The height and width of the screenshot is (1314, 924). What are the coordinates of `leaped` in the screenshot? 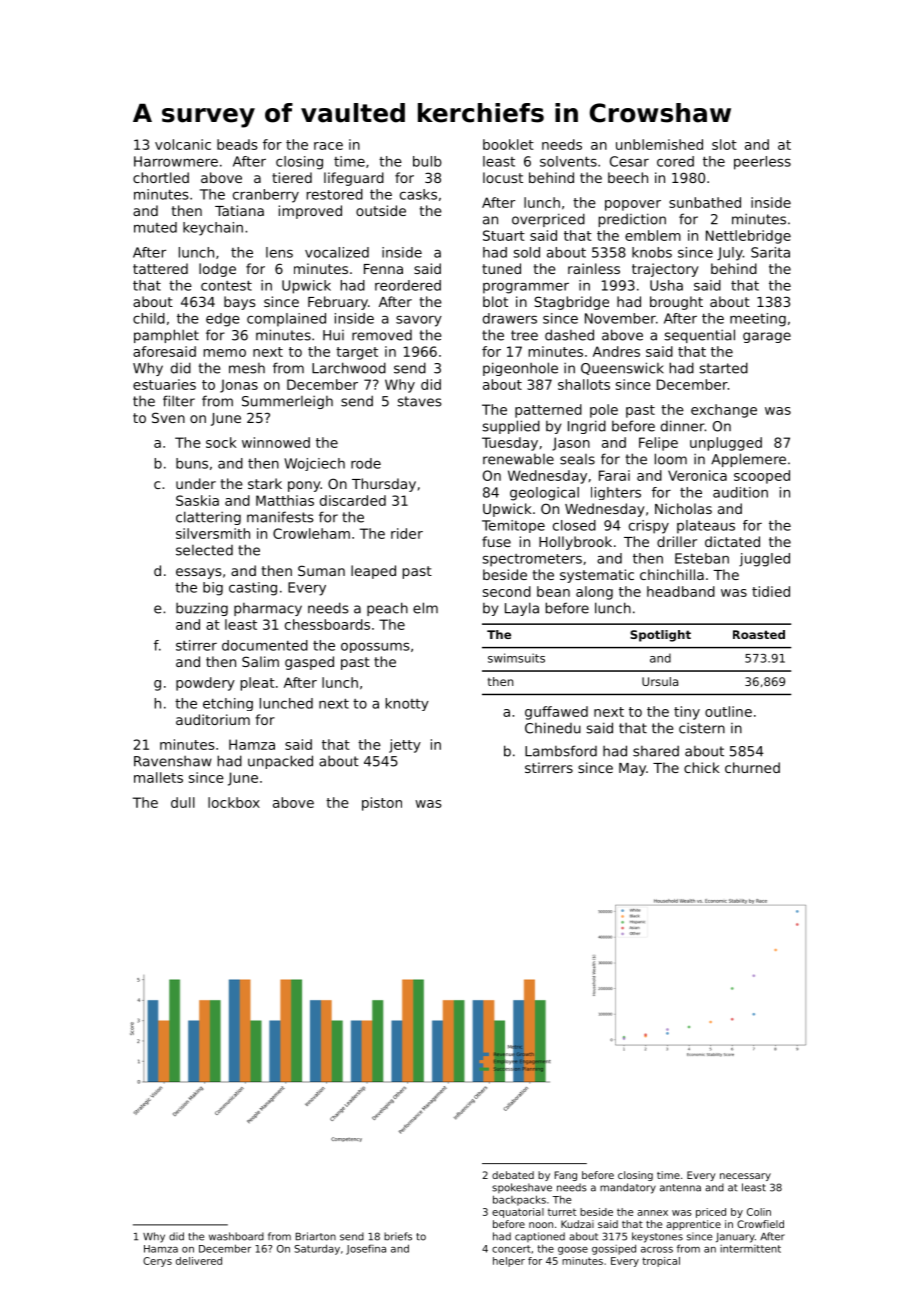 It's located at (373, 572).
